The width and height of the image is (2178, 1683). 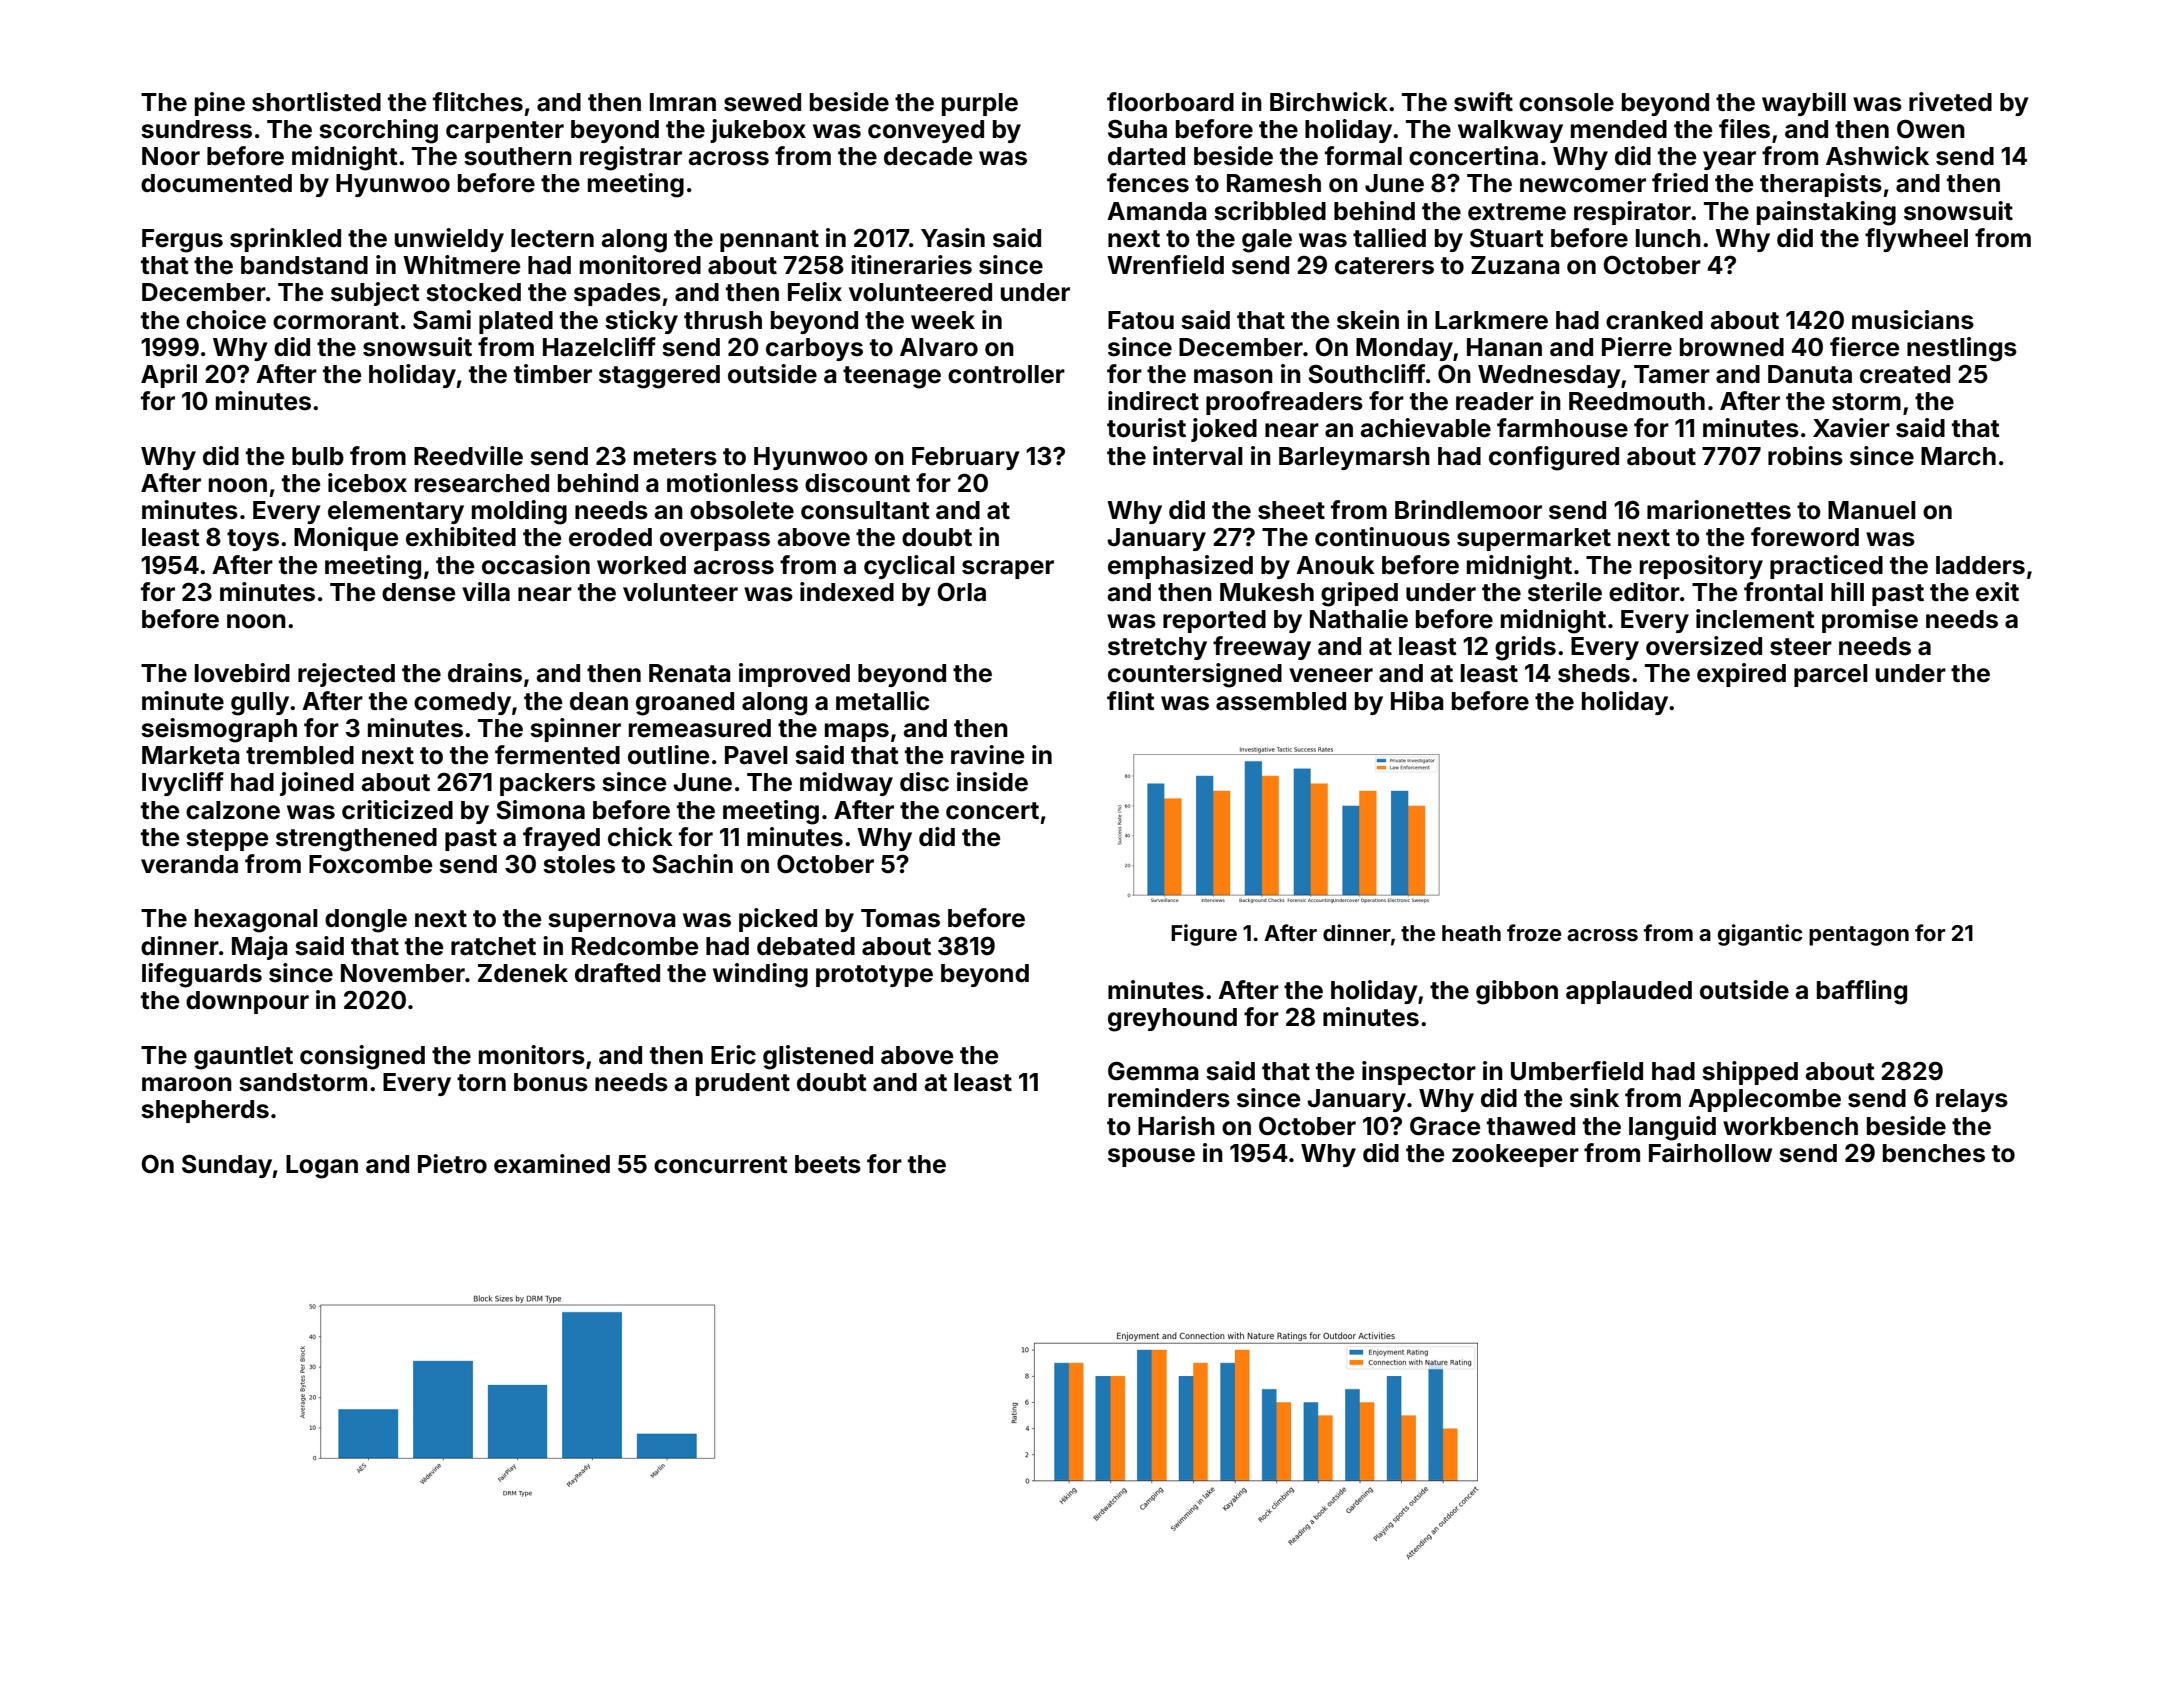 I want to click on foreword, so click(x=1805, y=537).
